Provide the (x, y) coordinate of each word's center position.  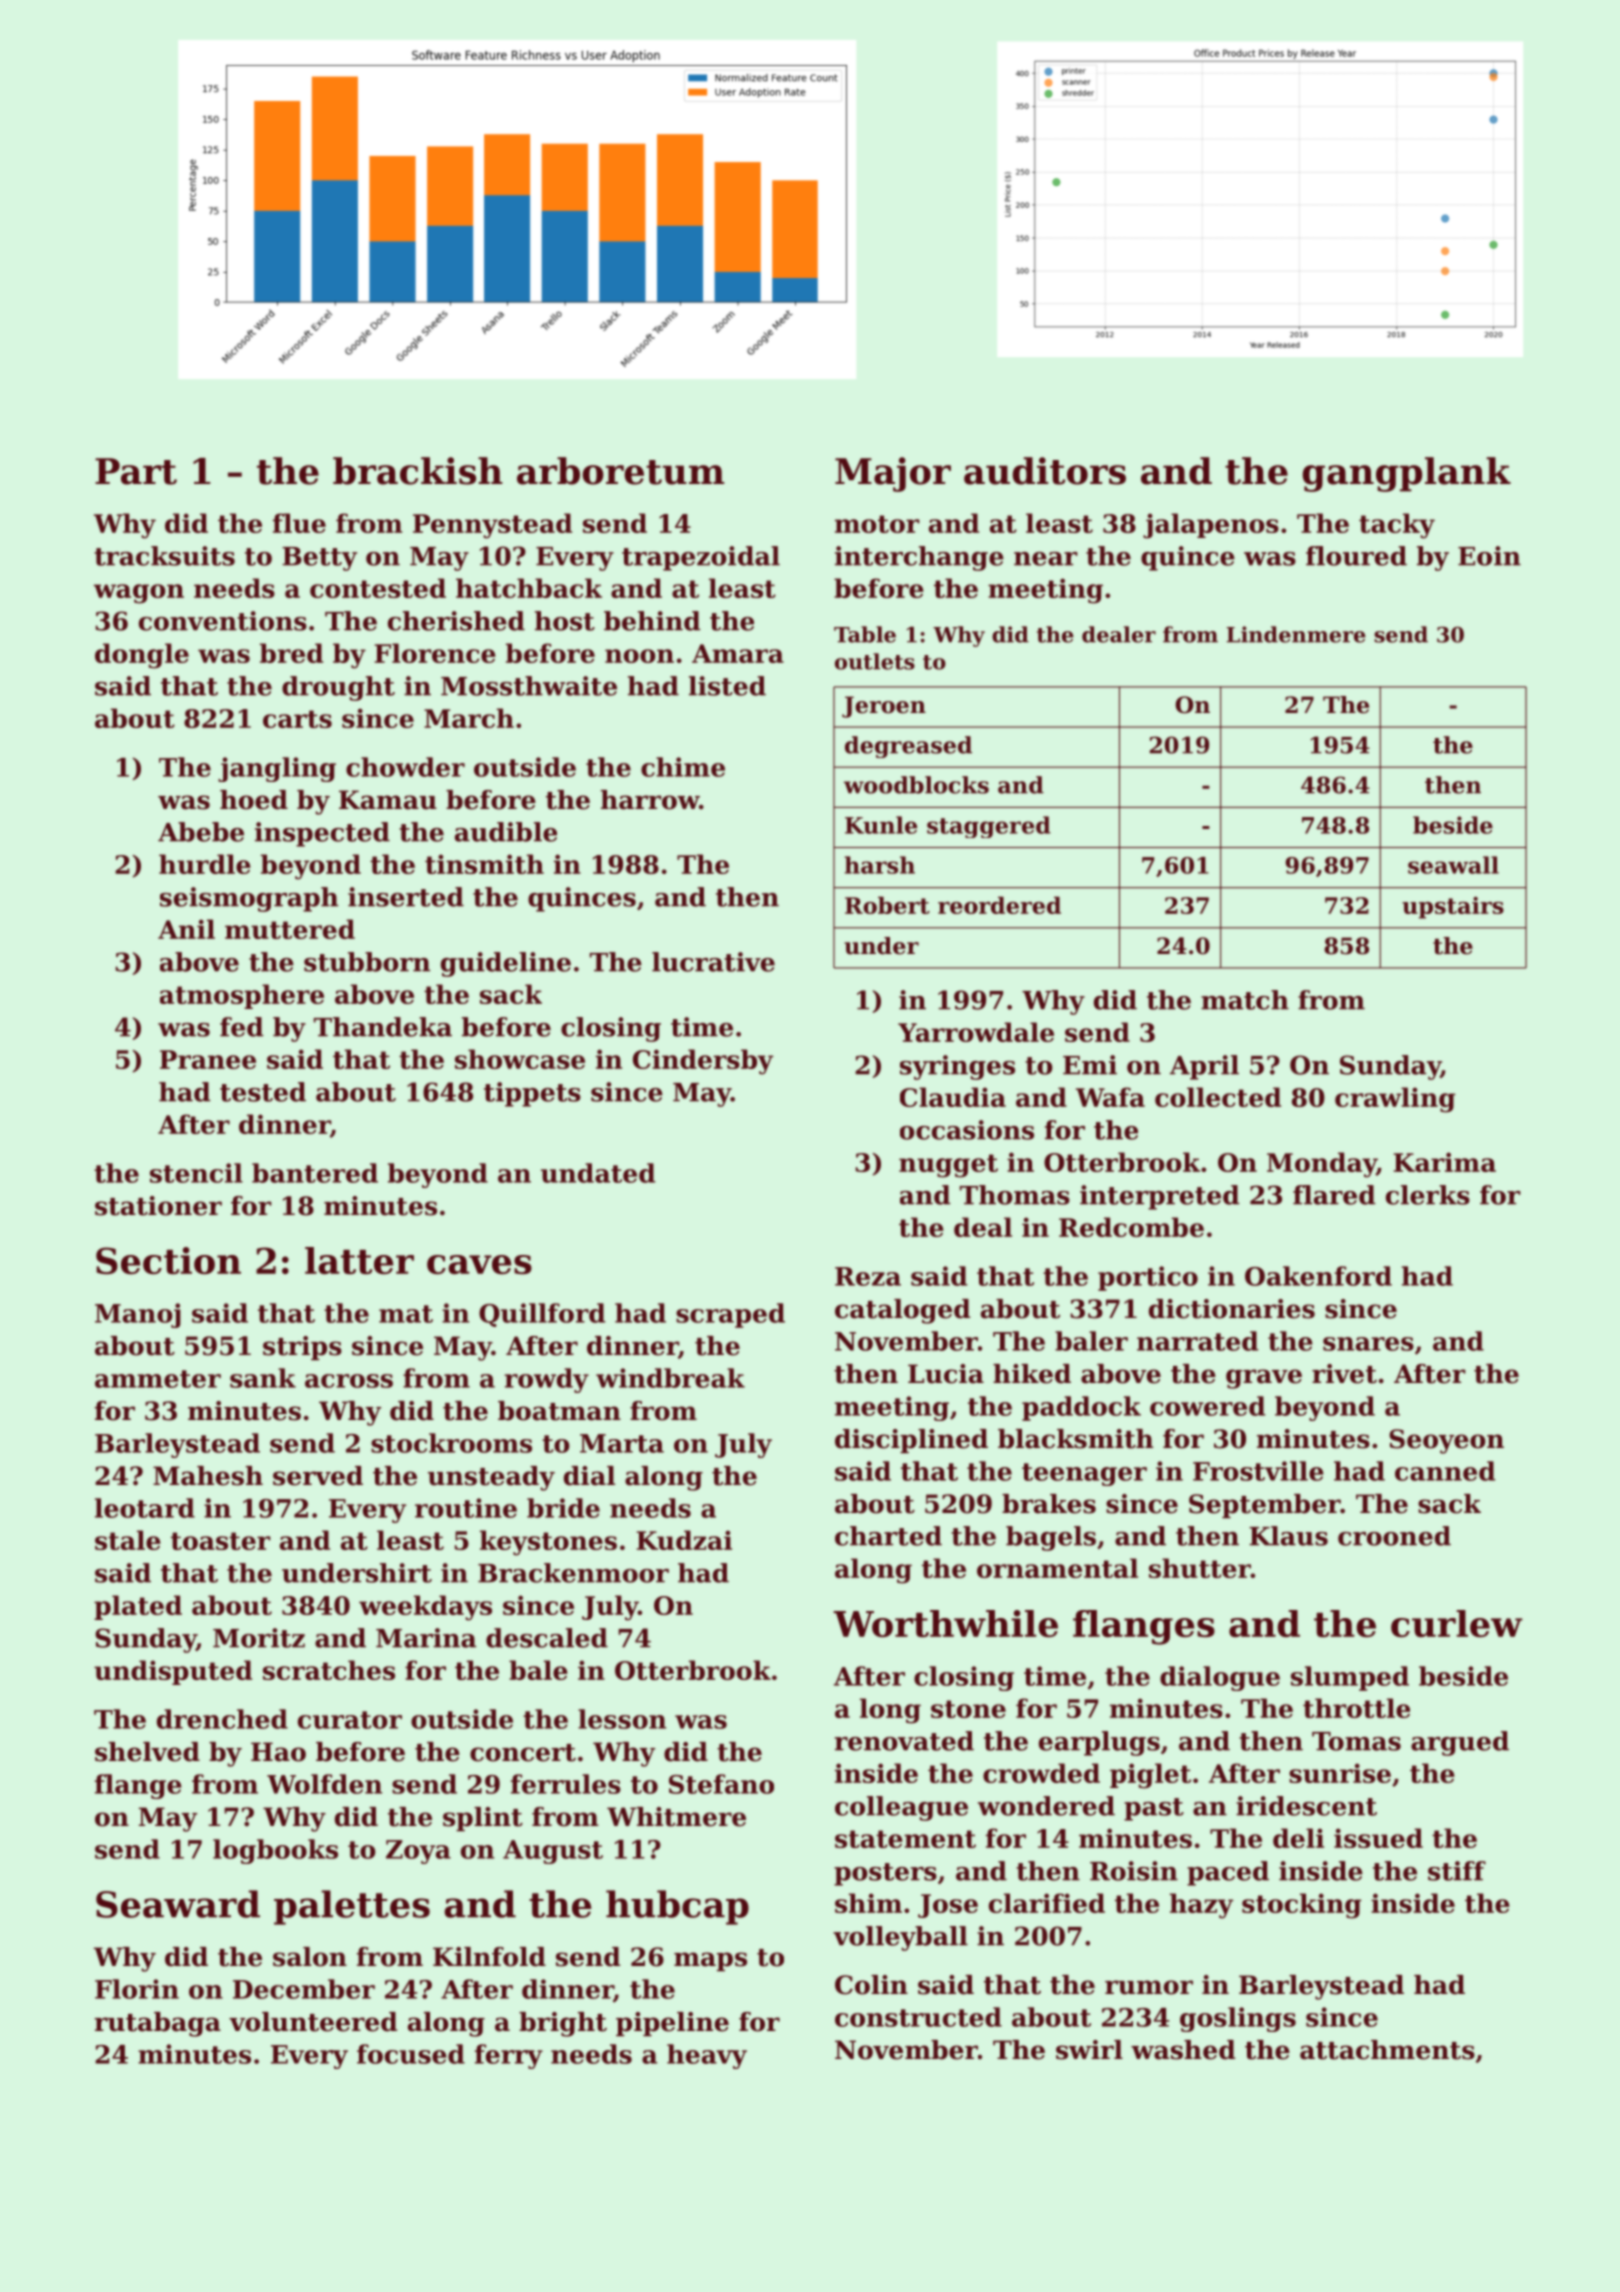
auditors (1045, 471)
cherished (456, 621)
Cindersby (703, 1062)
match (1245, 1000)
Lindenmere (1296, 634)
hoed (254, 800)
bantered (315, 1173)
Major (893, 474)
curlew (1457, 1623)
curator (350, 1720)
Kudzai (684, 1540)
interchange (919, 558)
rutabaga (157, 2024)
